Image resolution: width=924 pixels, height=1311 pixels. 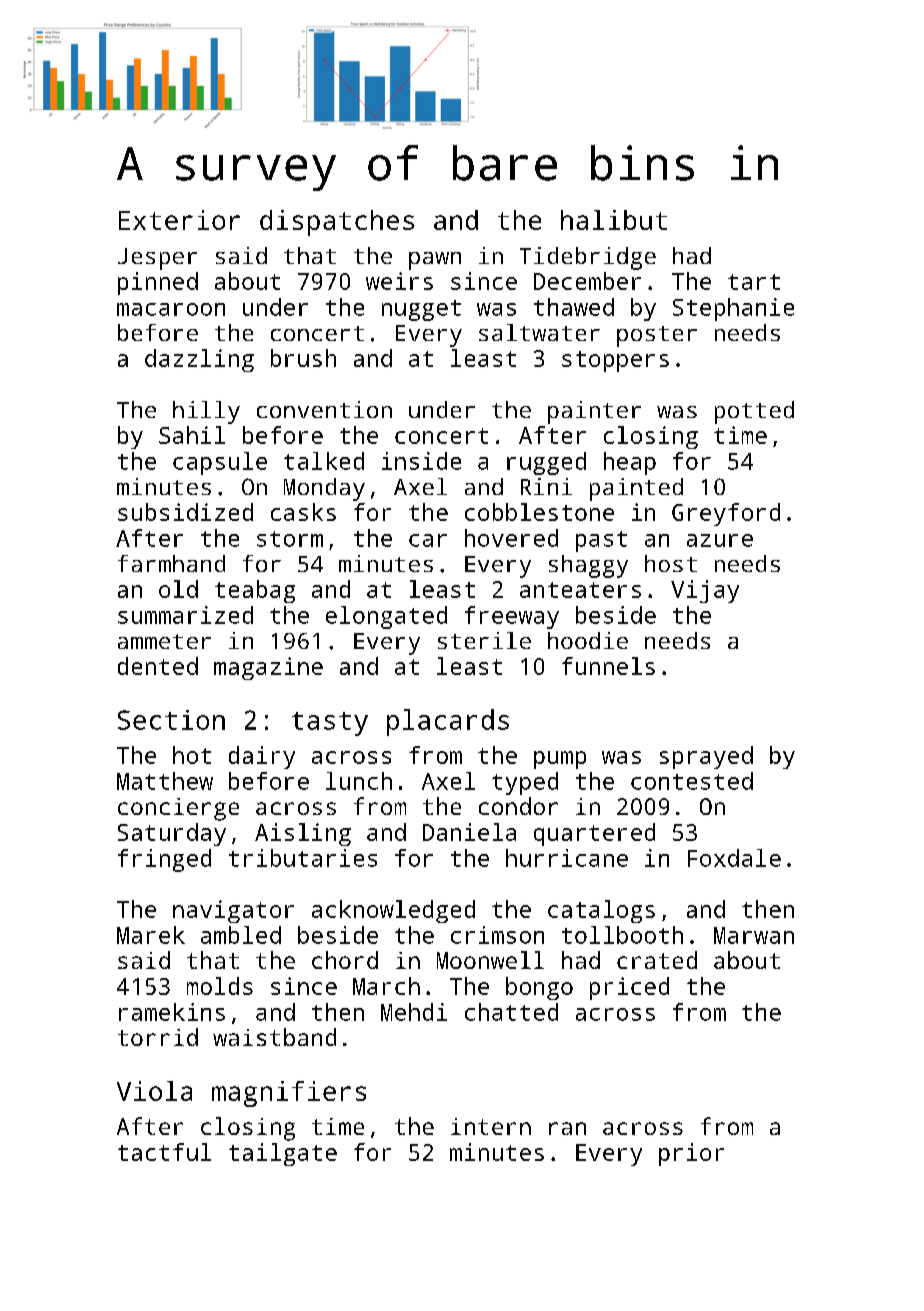 I want to click on hovered, so click(x=511, y=538).
